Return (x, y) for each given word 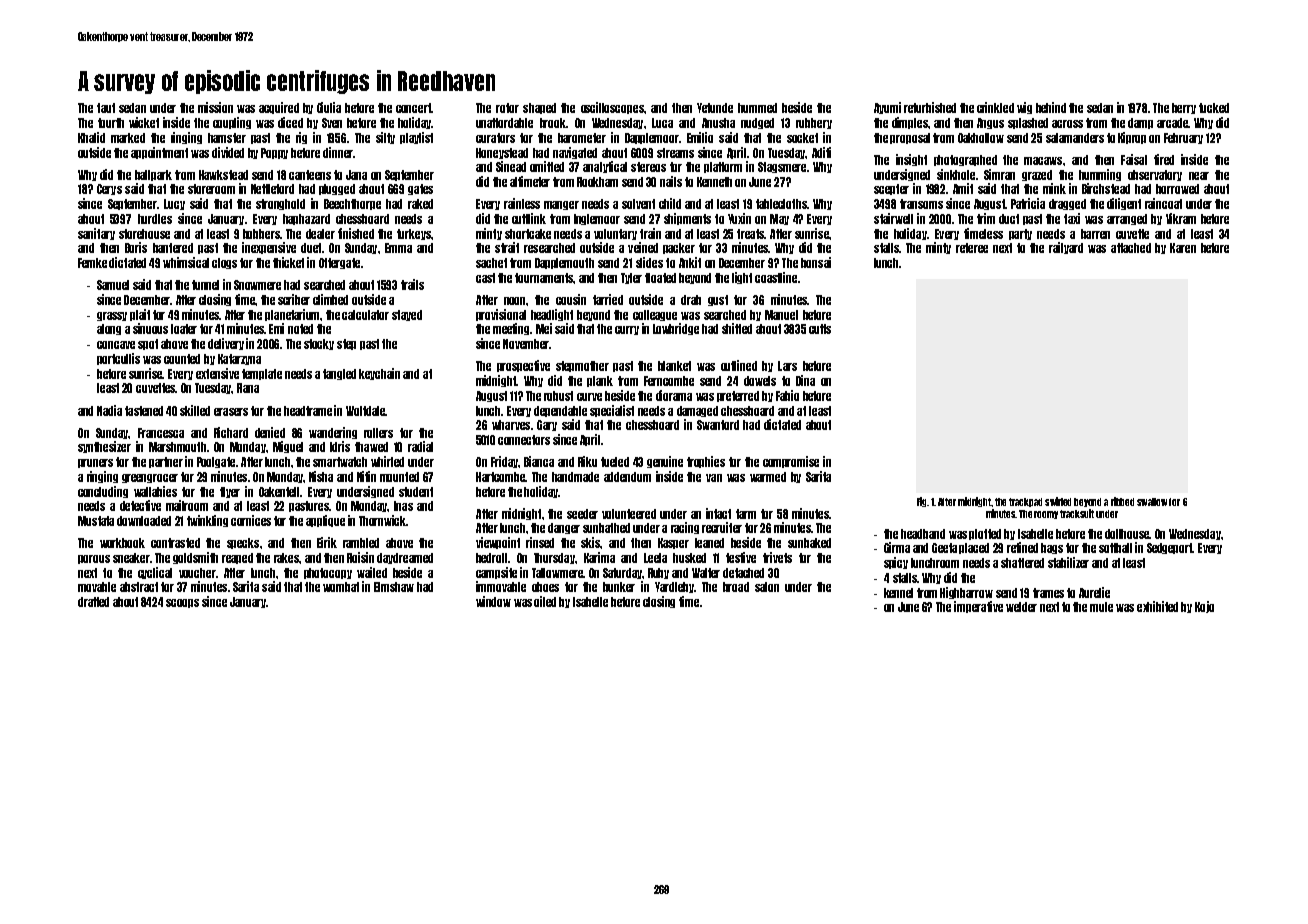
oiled (545, 601)
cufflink (529, 218)
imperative (978, 607)
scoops (182, 603)
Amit (963, 188)
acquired (279, 108)
